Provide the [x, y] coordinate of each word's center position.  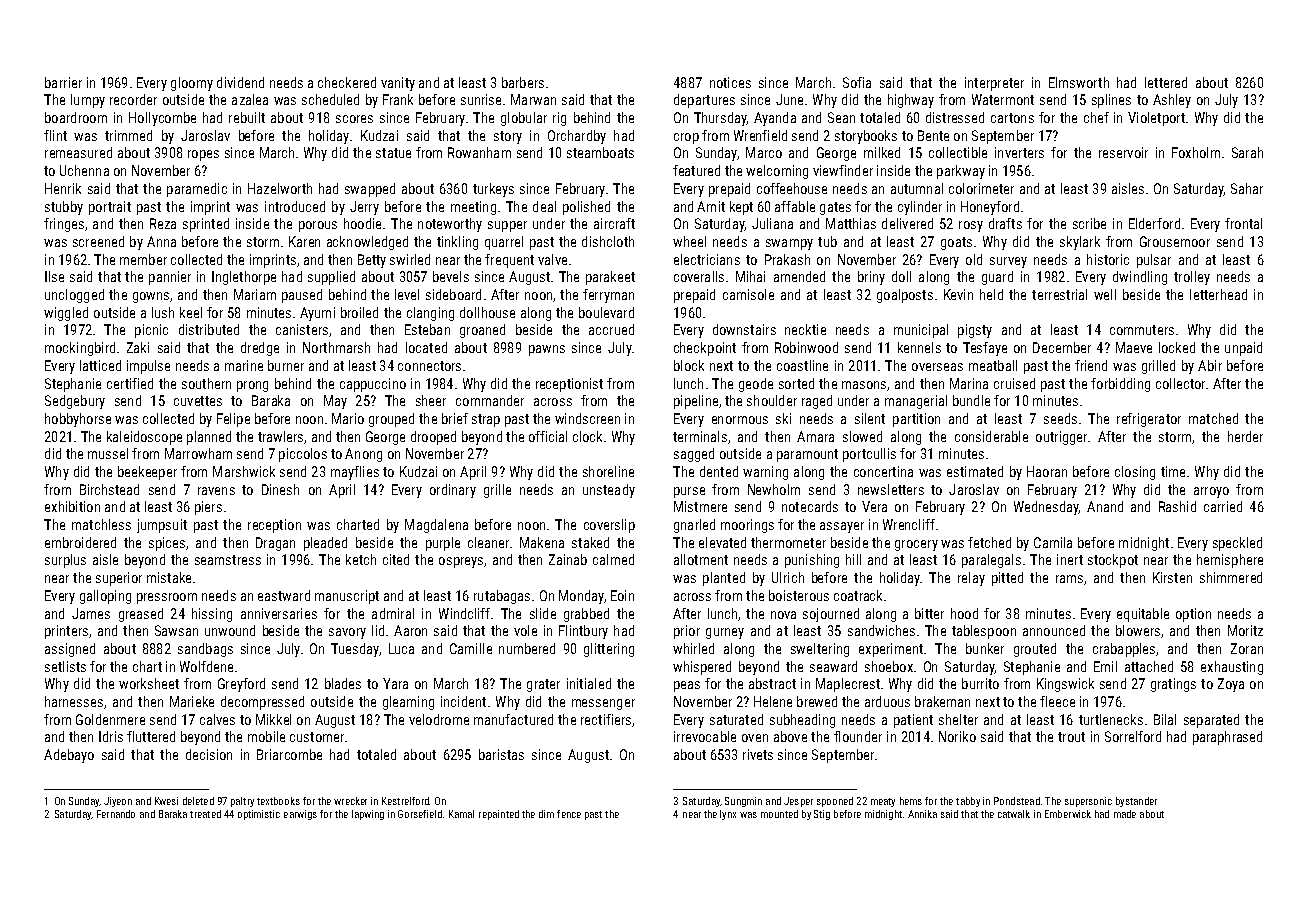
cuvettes [198, 401]
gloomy [192, 84]
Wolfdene [206, 666]
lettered [1166, 82]
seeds [1060, 418]
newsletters [891, 489]
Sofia [857, 82]
